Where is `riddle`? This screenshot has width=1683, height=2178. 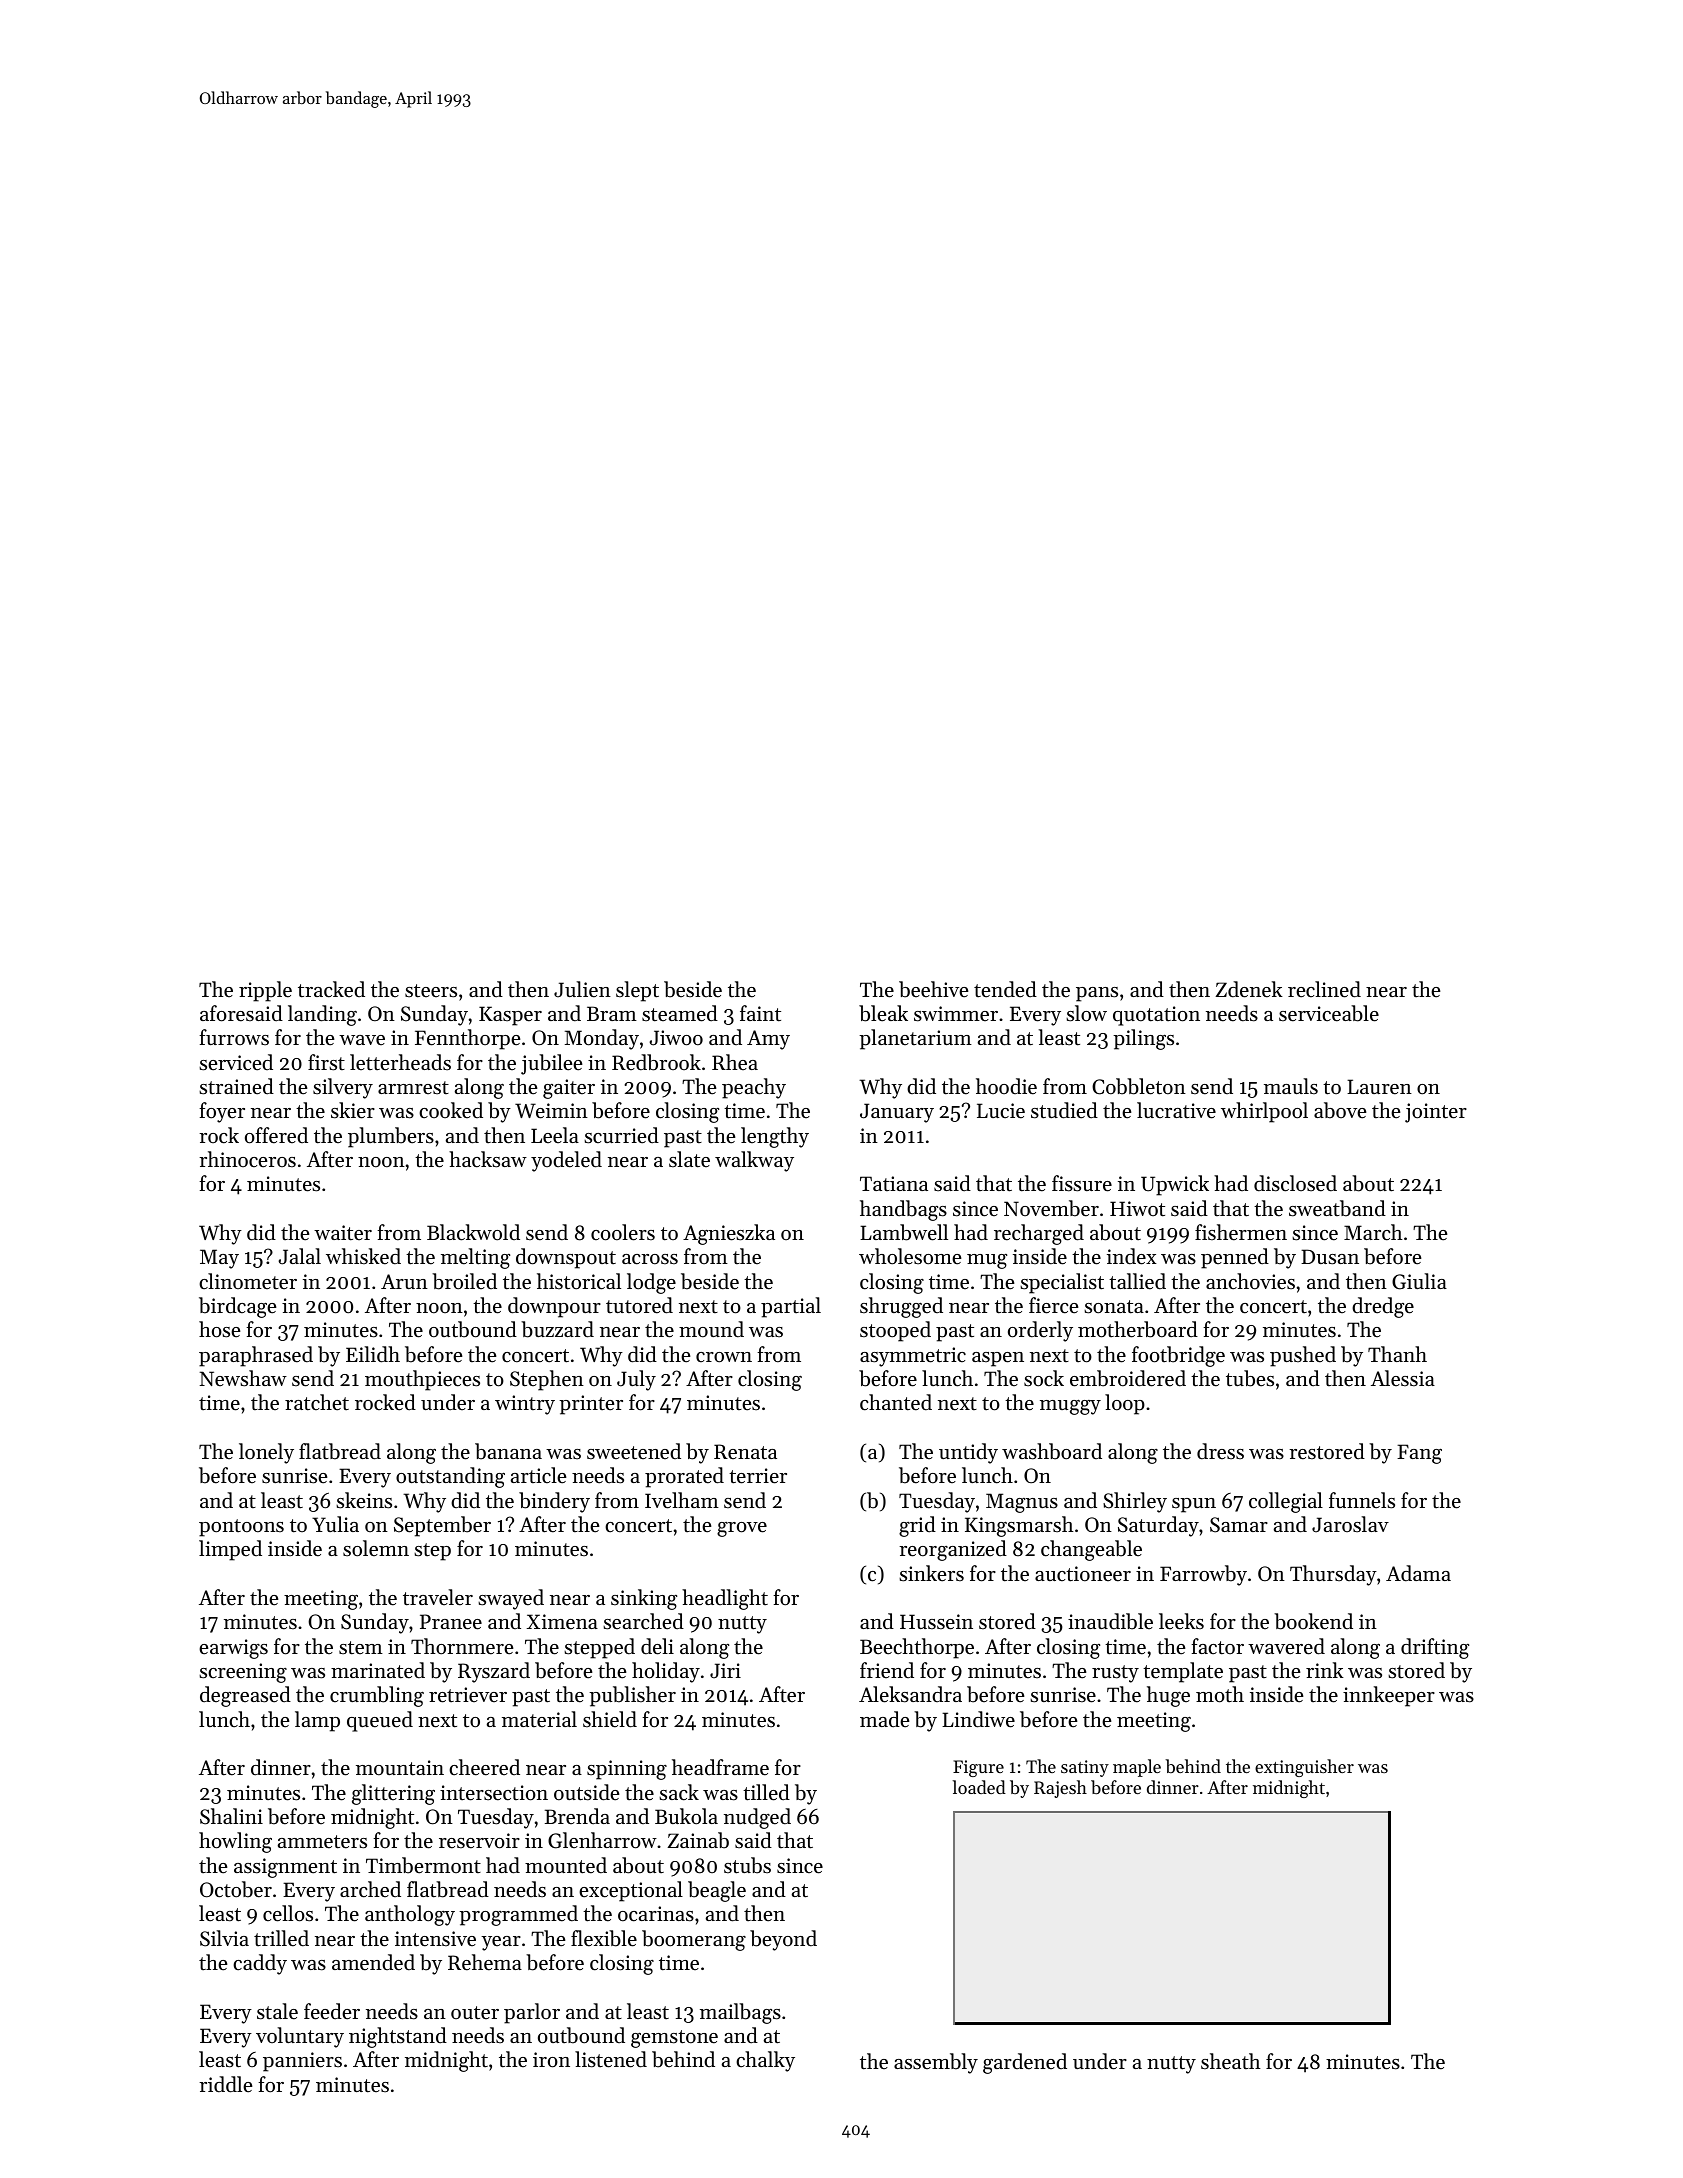 riddle is located at coordinates (225, 2084).
